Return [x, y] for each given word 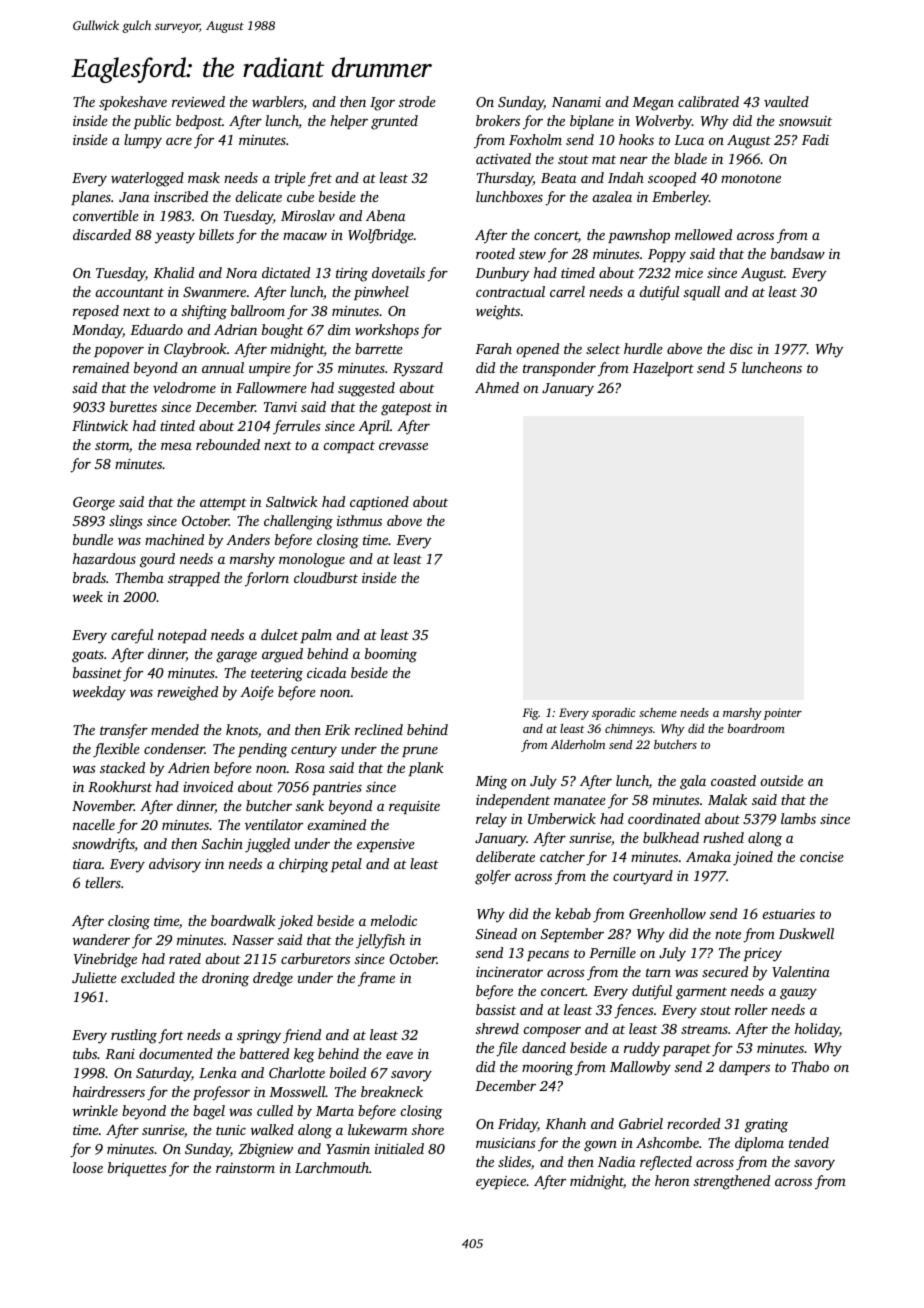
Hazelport [663, 369]
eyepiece [501, 1183]
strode [417, 101]
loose [88, 1167]
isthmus [359, 520]
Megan [653, 104]
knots [242, 729]
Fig [531, 714]
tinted [177, 425]
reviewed [198, 101]
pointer [783, 714]
